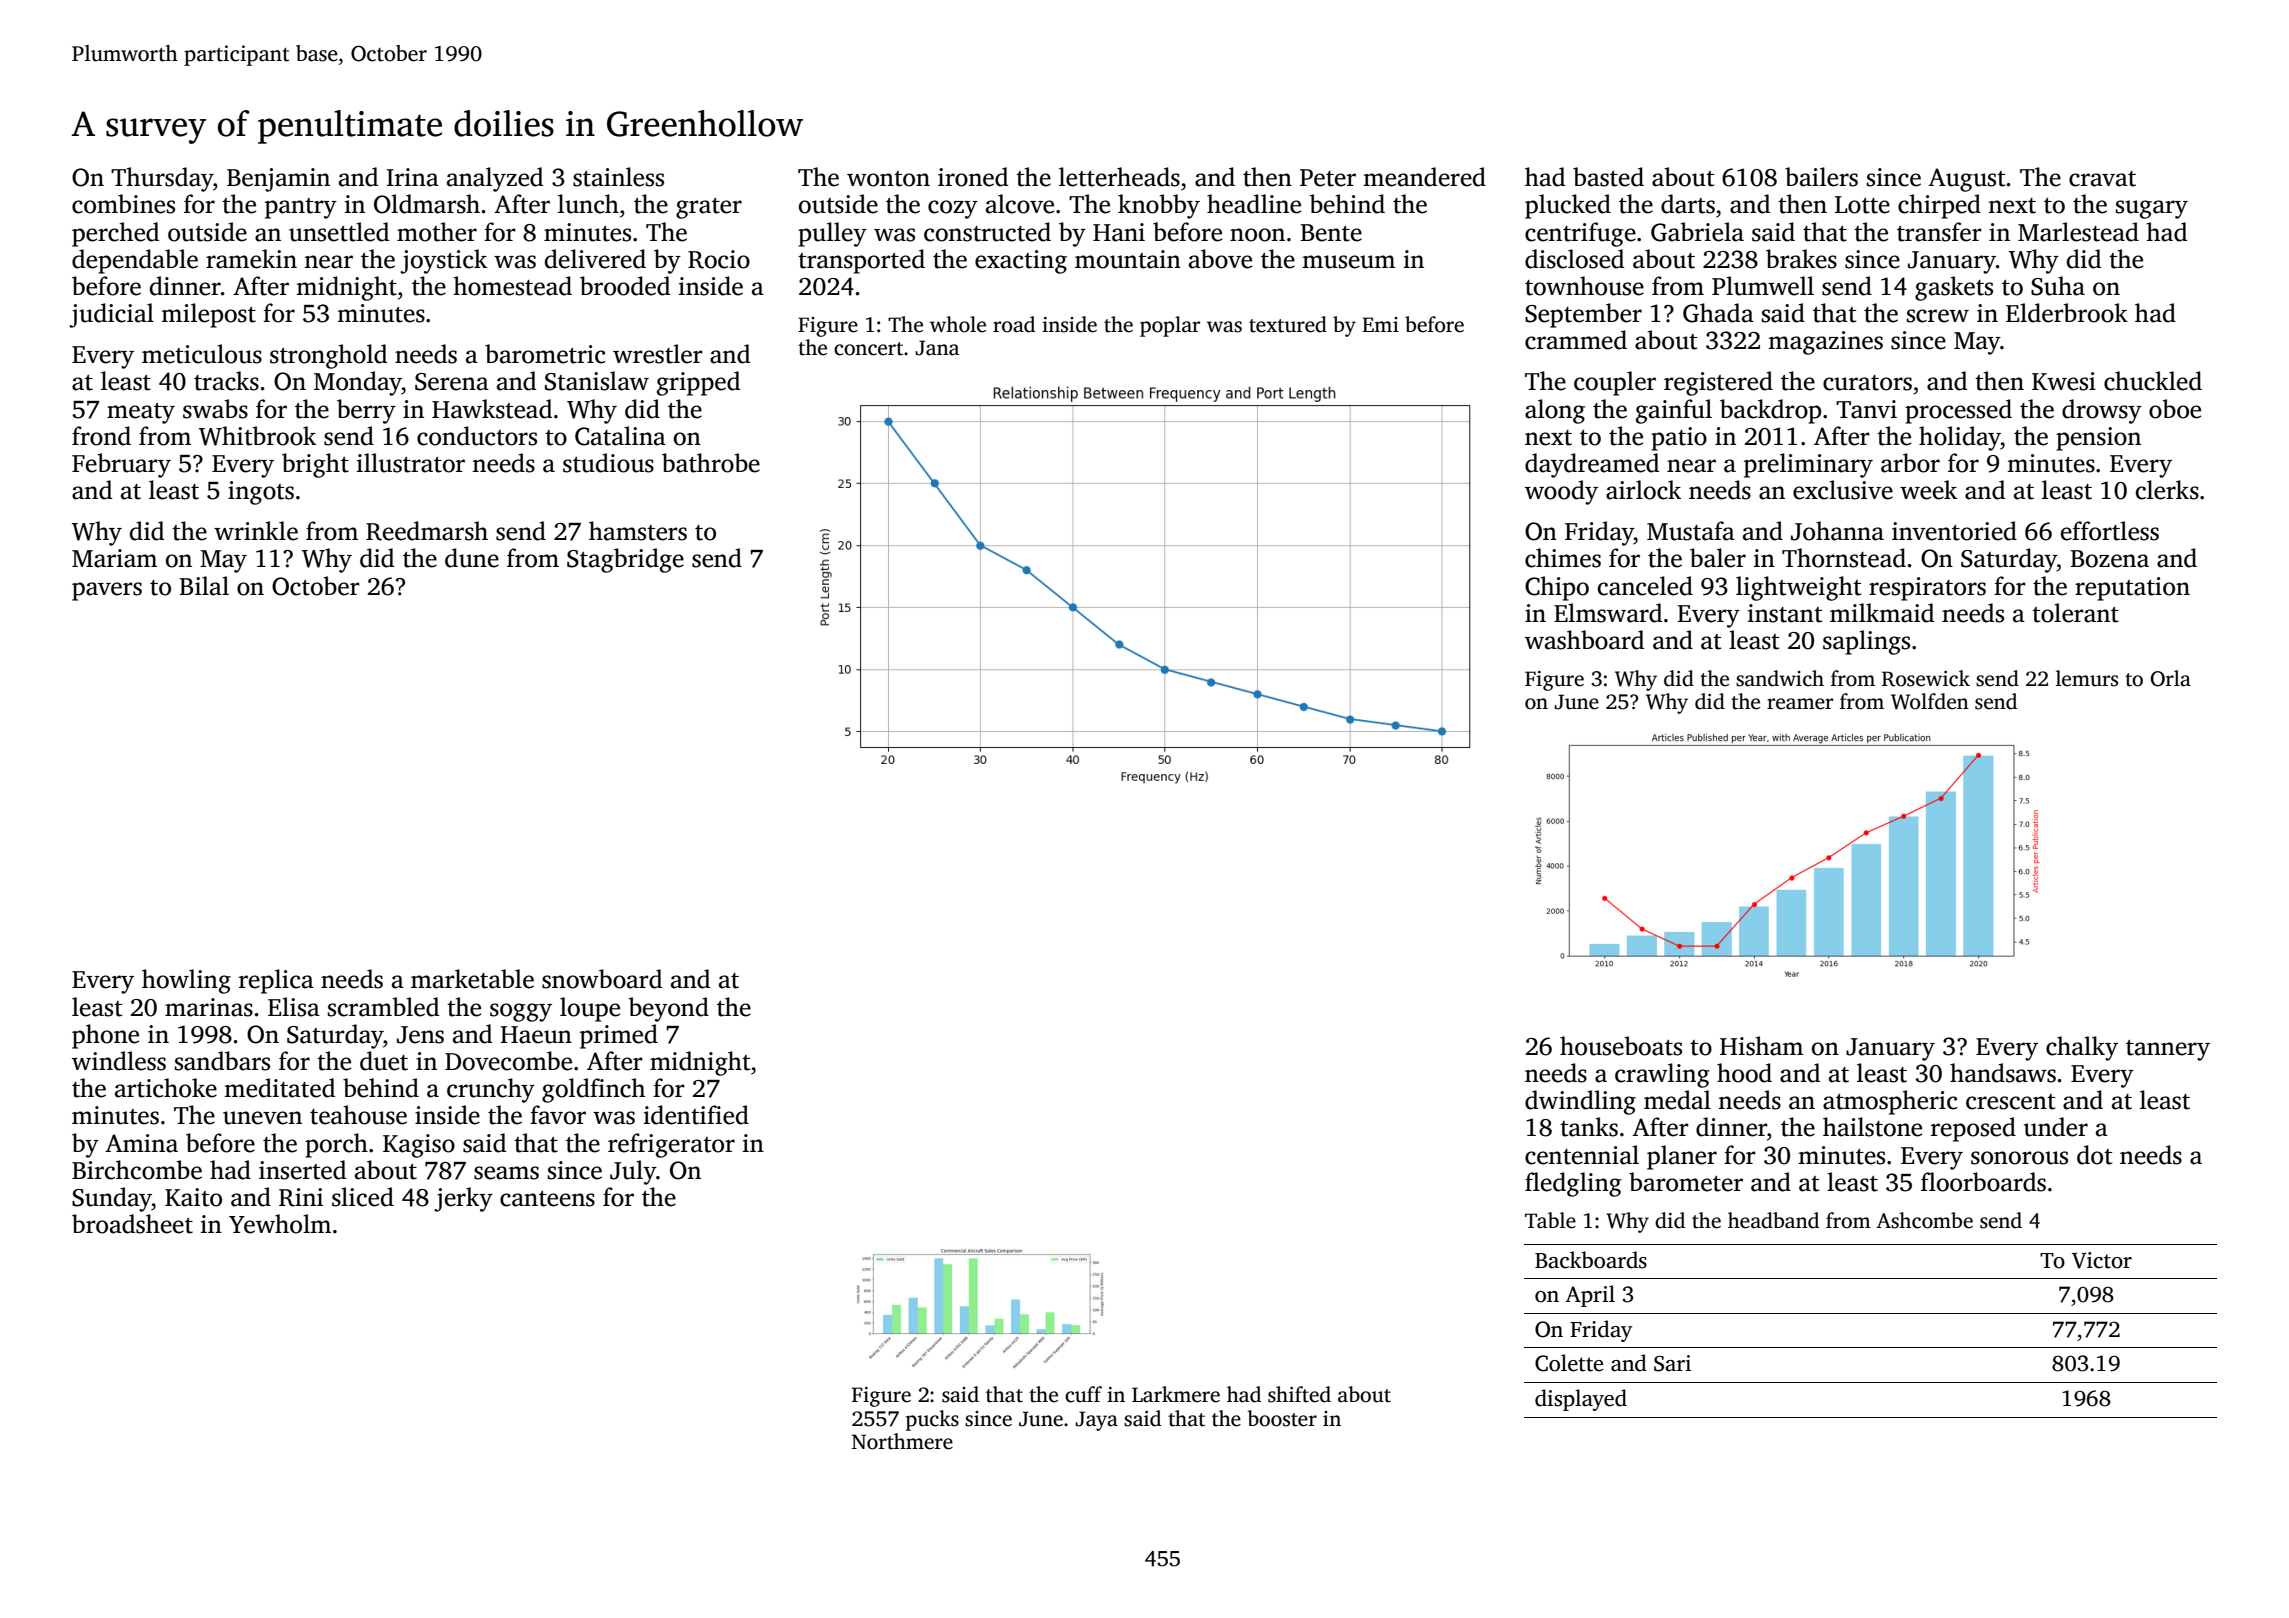 The width and height of the screenshot is (2289, 1618). Describe the element at coordinates (1821, 177) in the screenshot. I see `bailers` at that location.
